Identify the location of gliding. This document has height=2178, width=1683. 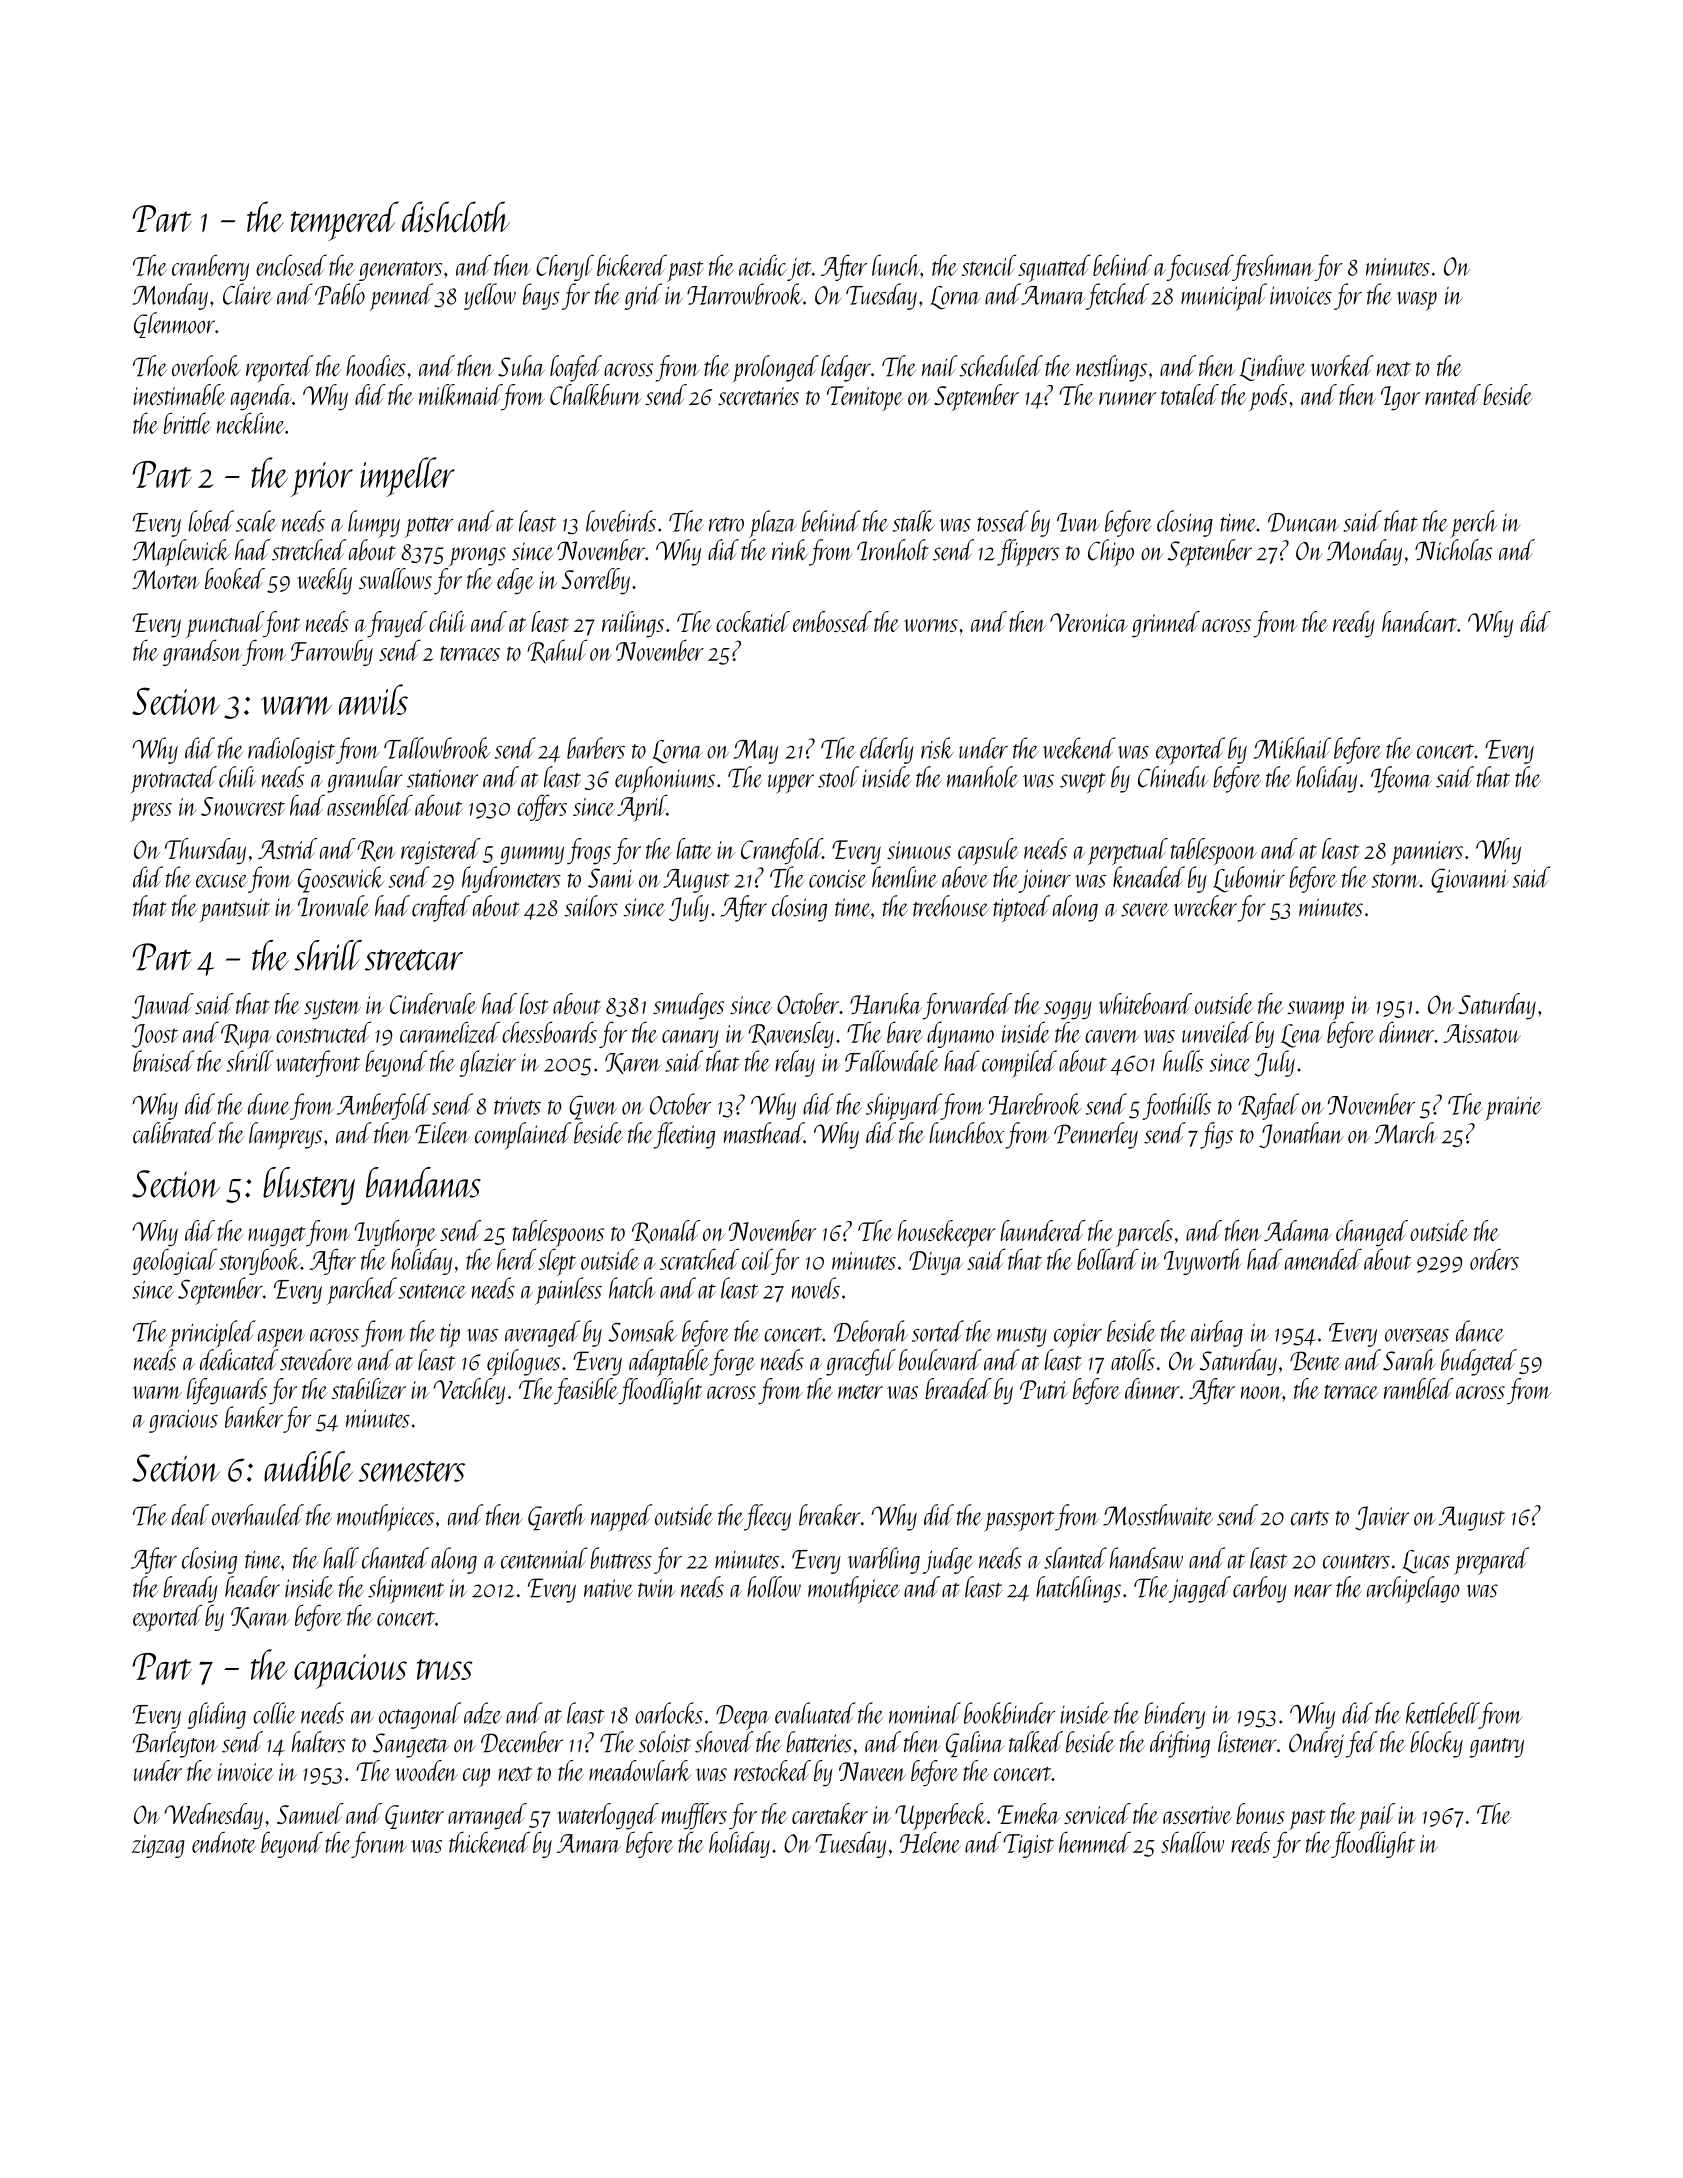
(217, 1715).
